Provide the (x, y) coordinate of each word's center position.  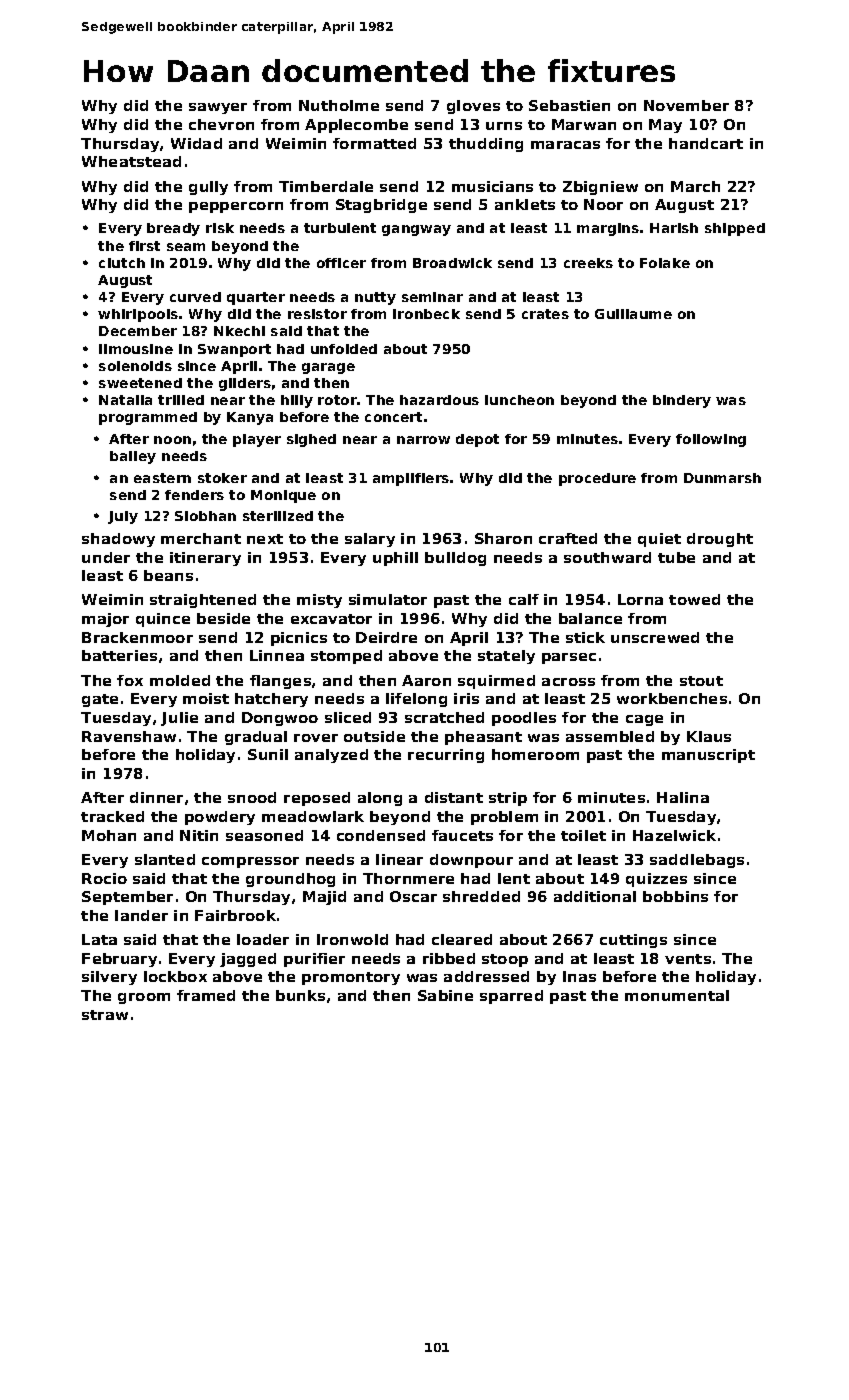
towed (694, 599)
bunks (300, 995)
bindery (682, 401)
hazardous (439, 400)
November (686, 105)
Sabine (445, 995)
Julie (179, 719)
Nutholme (339, 105)
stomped (346, 657)
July (123, 517)
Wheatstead (131, 161)
